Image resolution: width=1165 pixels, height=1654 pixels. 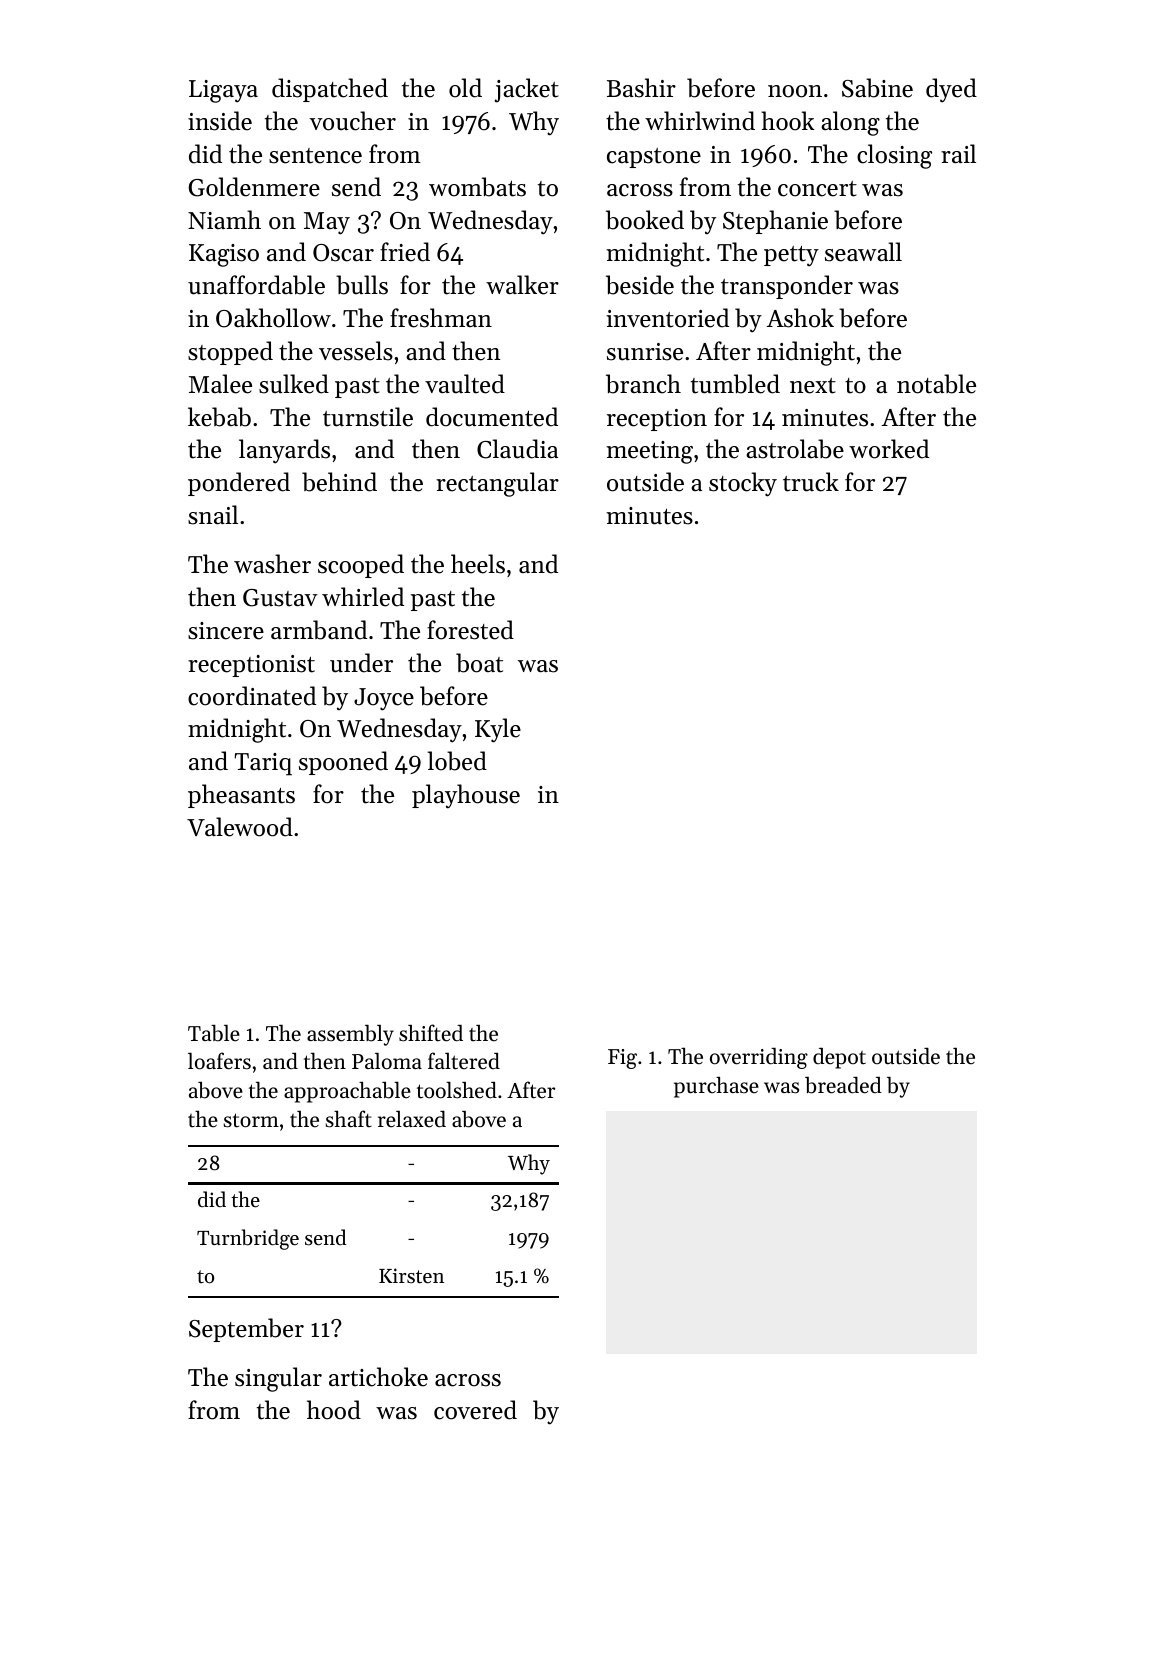 I want to click on shifted, so click(x=431, y=1033).
